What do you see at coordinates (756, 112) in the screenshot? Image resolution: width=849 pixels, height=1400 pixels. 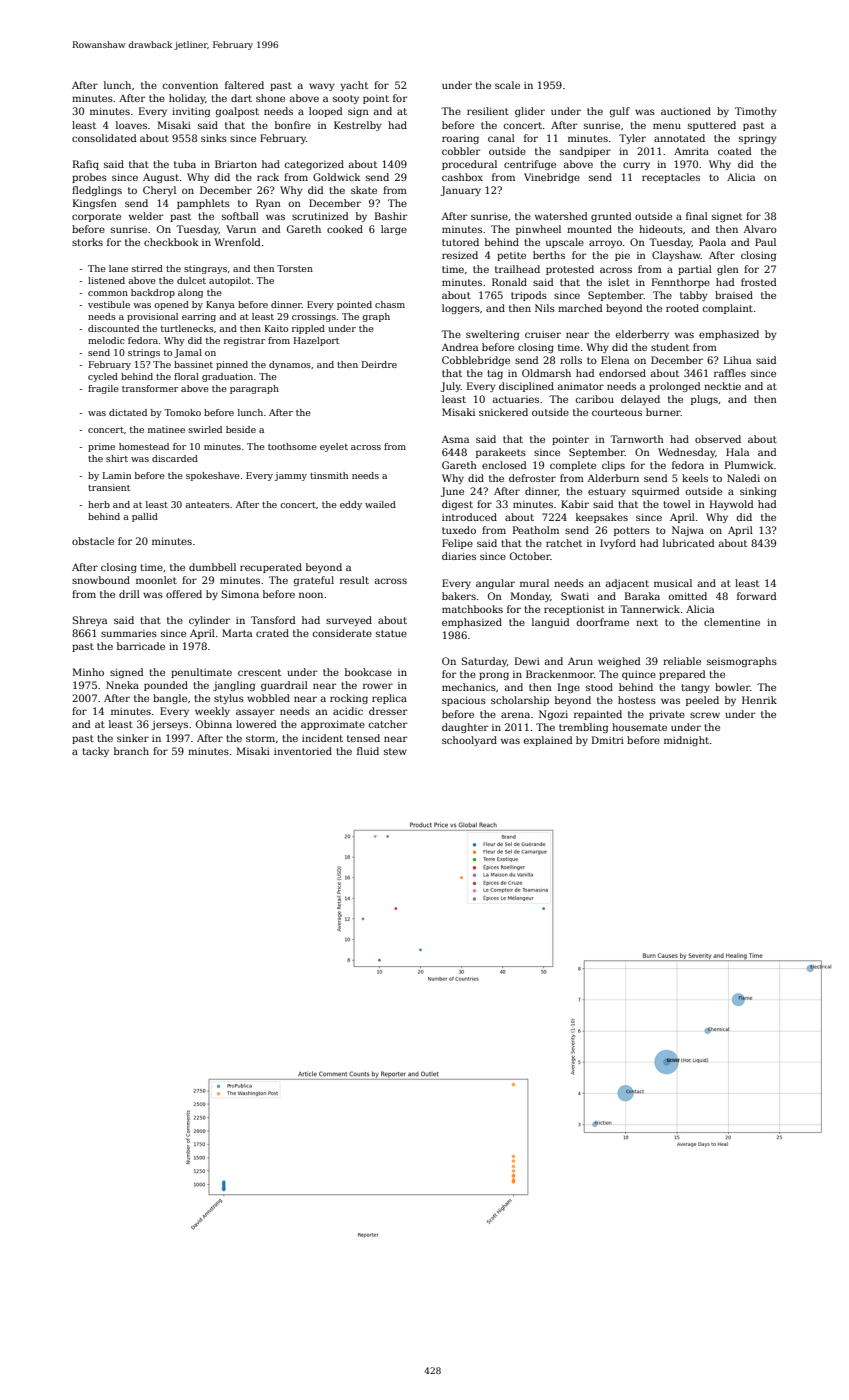 I see `Timothy` at bounding box center [756, 112].
